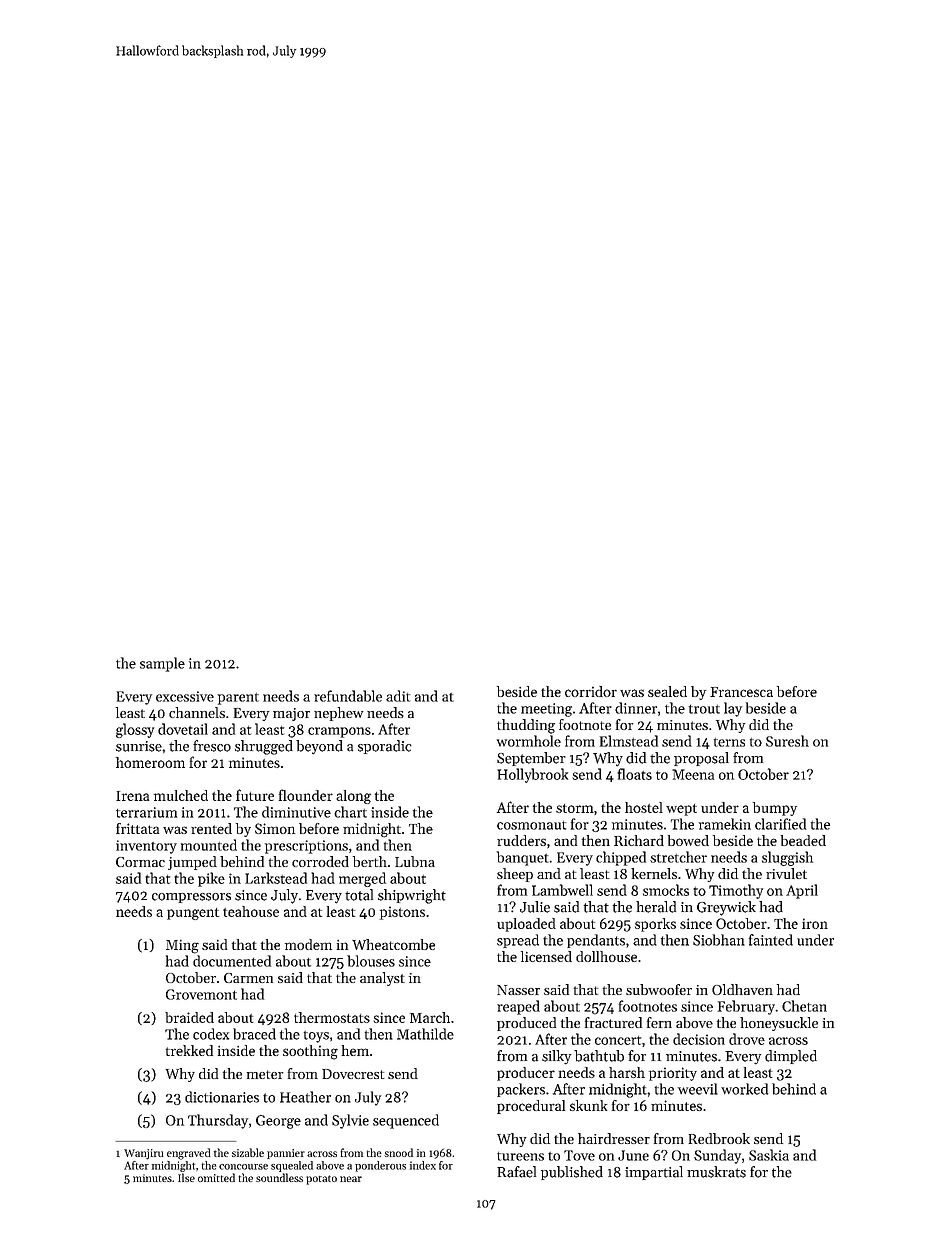  What do you see at coordinates (654, 873) in the image?
I see `kernels` at bounding box center [654, 873].
